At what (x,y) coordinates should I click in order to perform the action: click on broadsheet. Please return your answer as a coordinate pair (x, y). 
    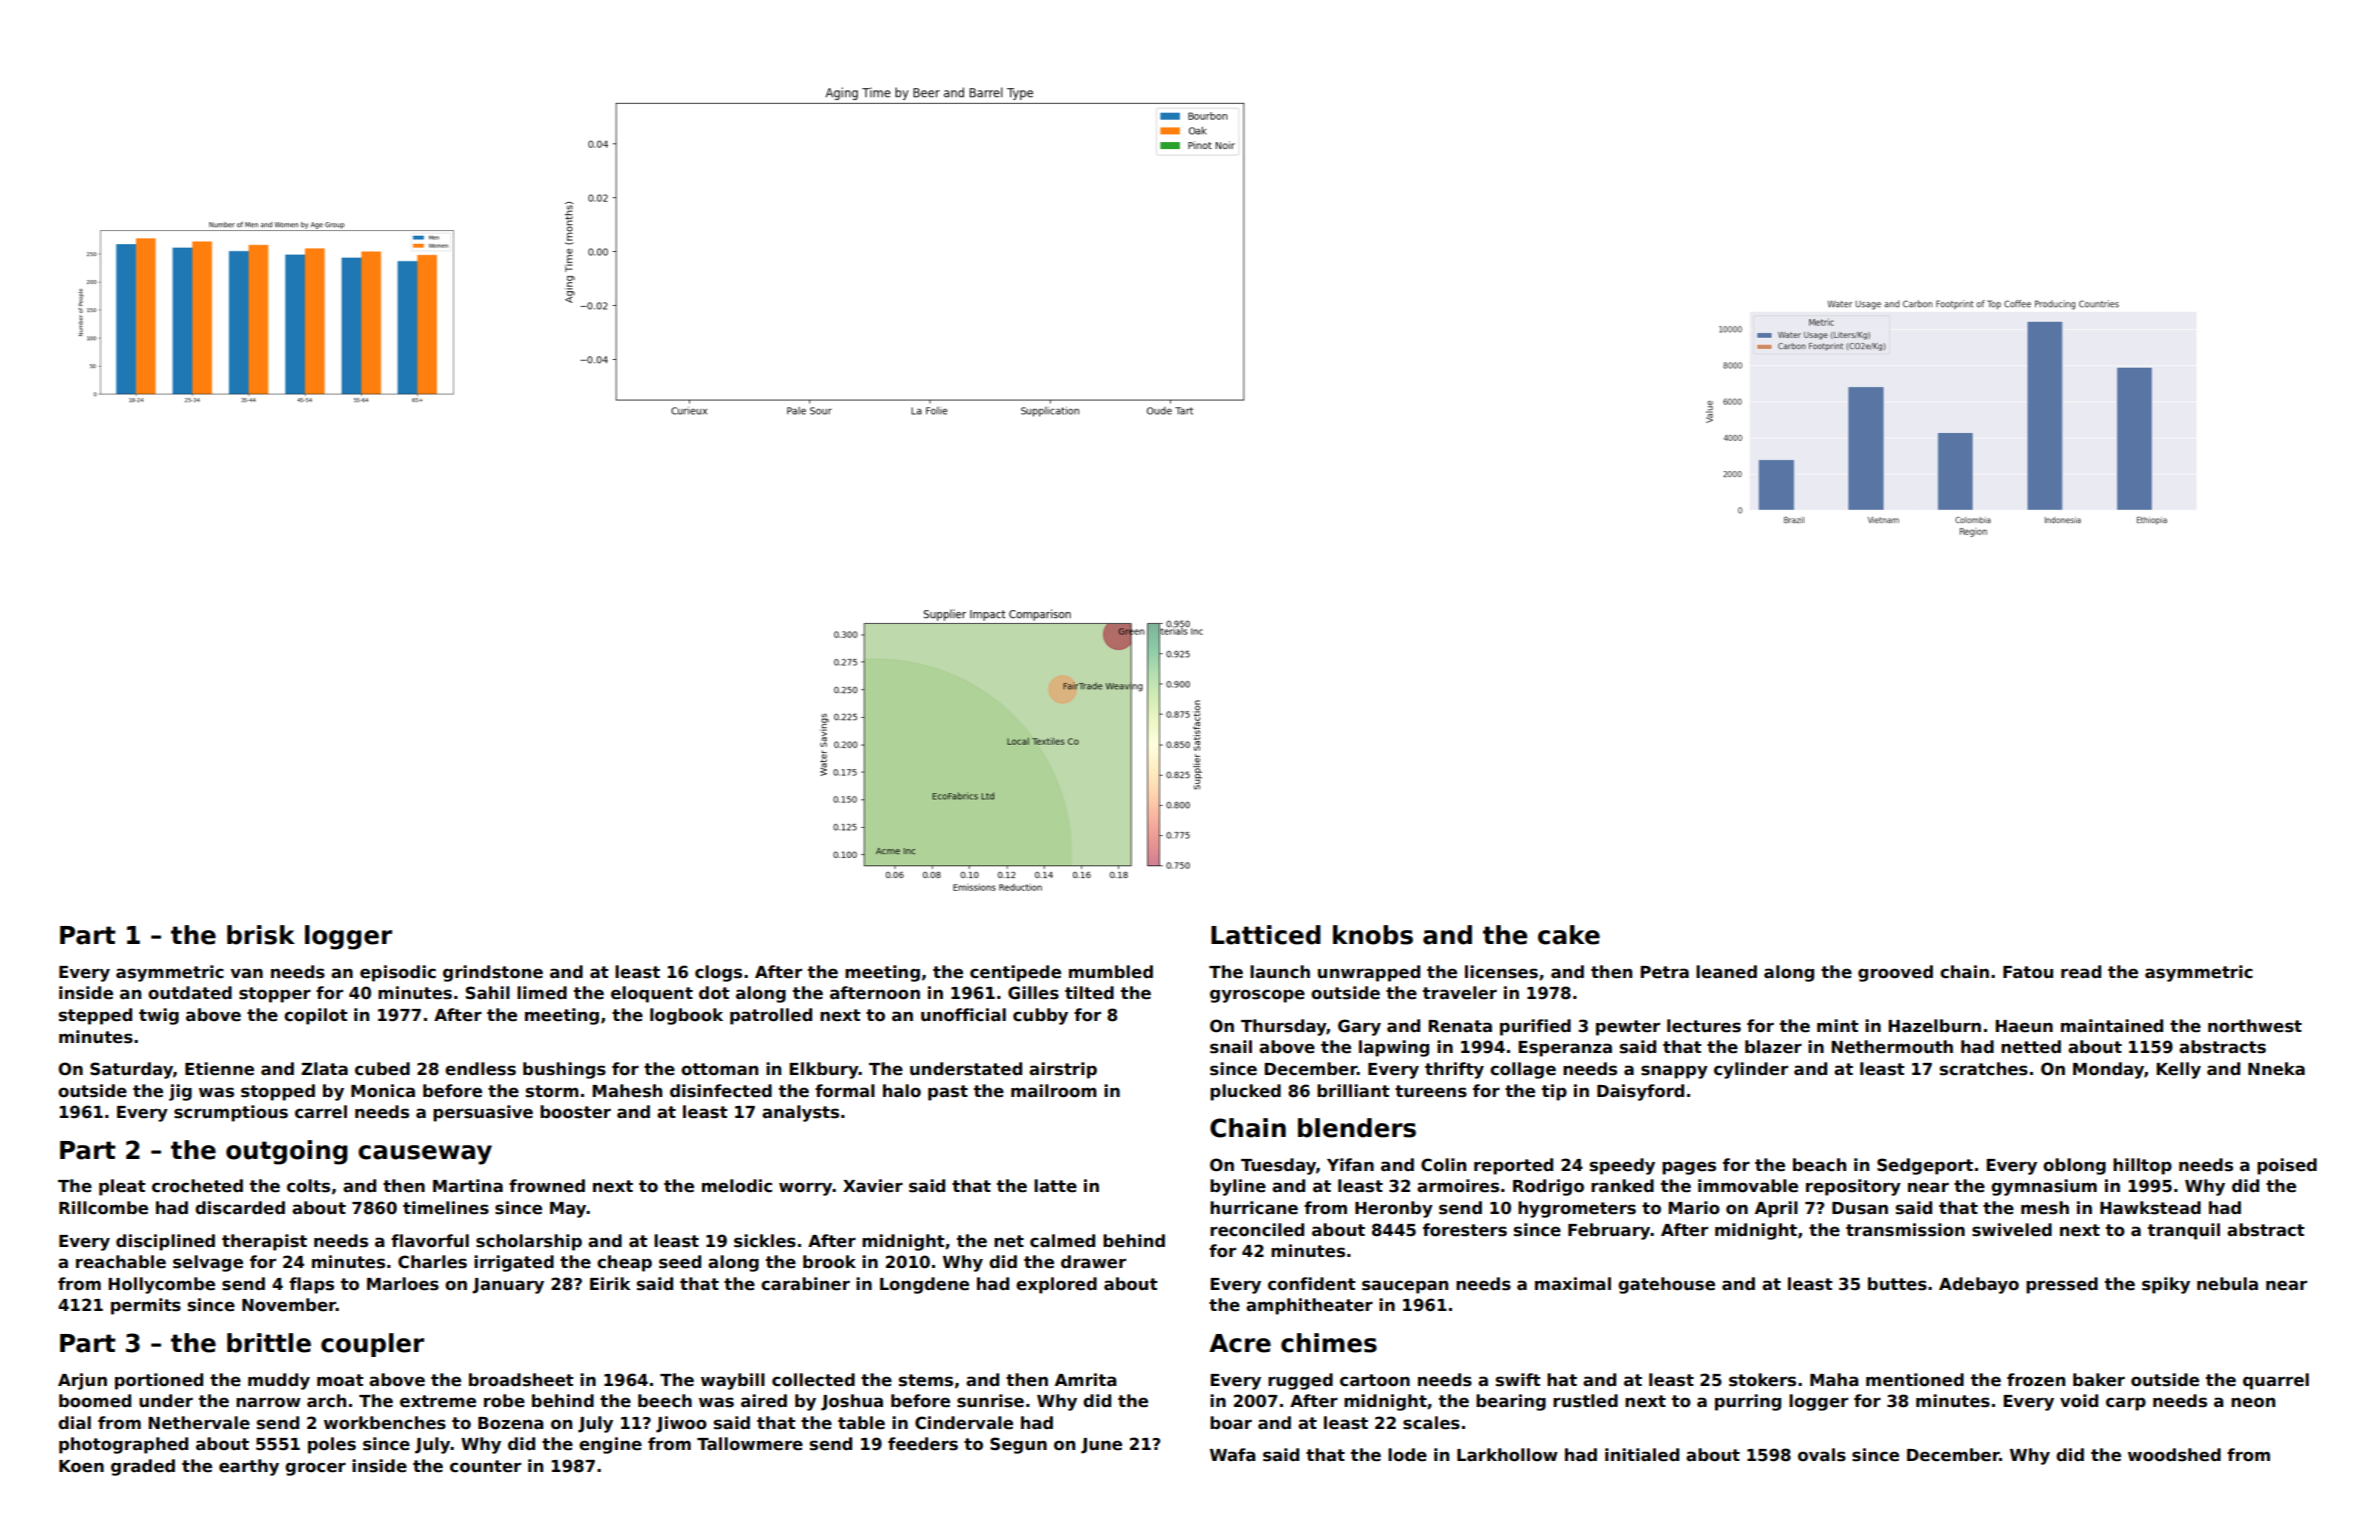
    Looking at the image, I should click on (521, 1380).
